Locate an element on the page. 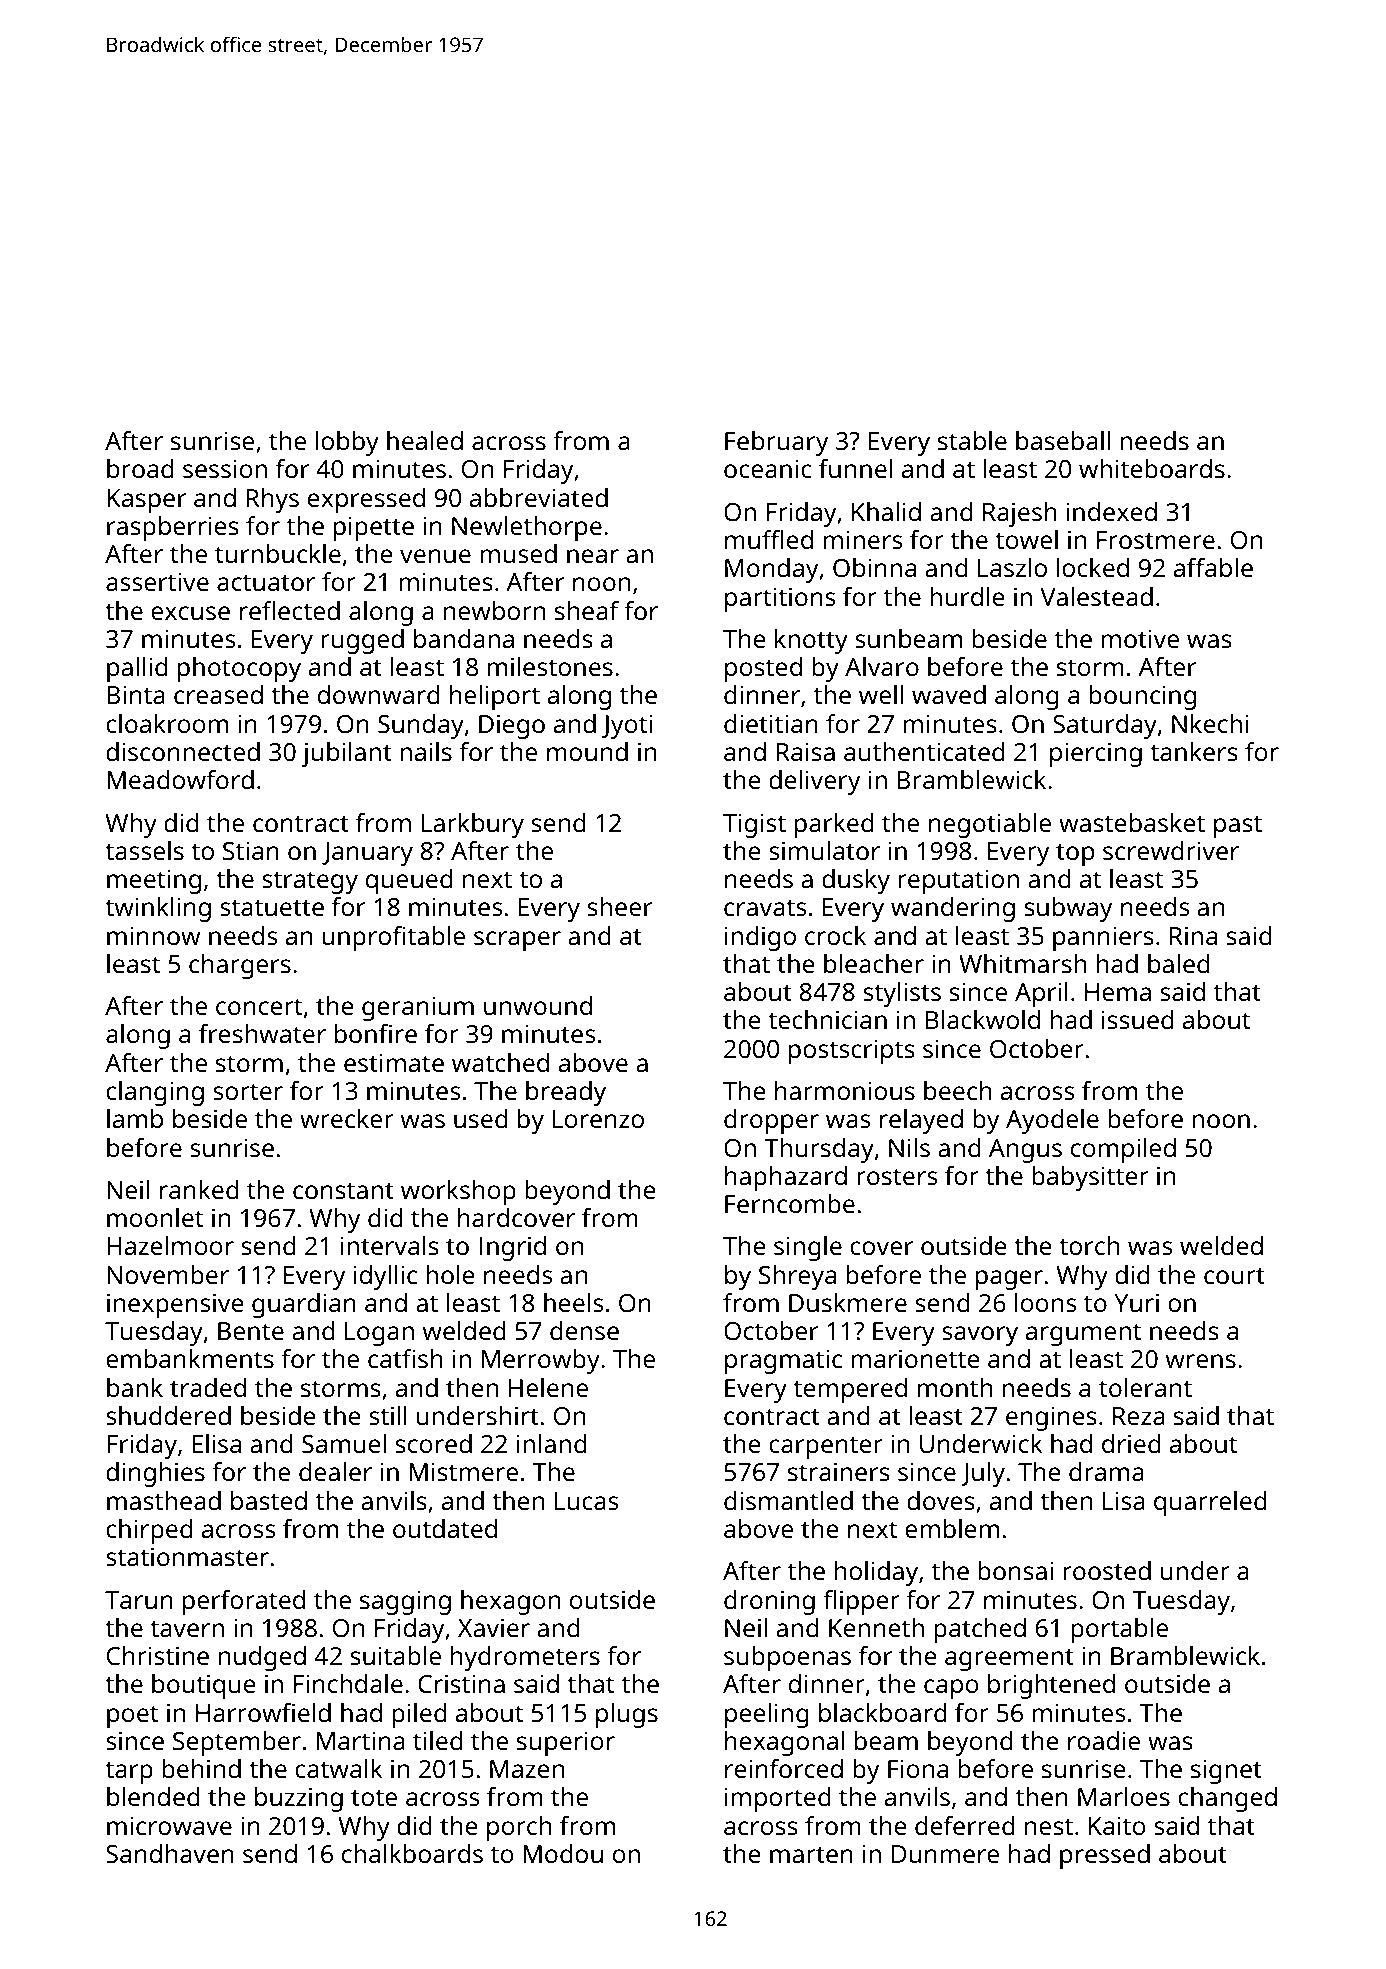 This document has height=1969, width=1386. indigo is located at coordinates (760, 938).
